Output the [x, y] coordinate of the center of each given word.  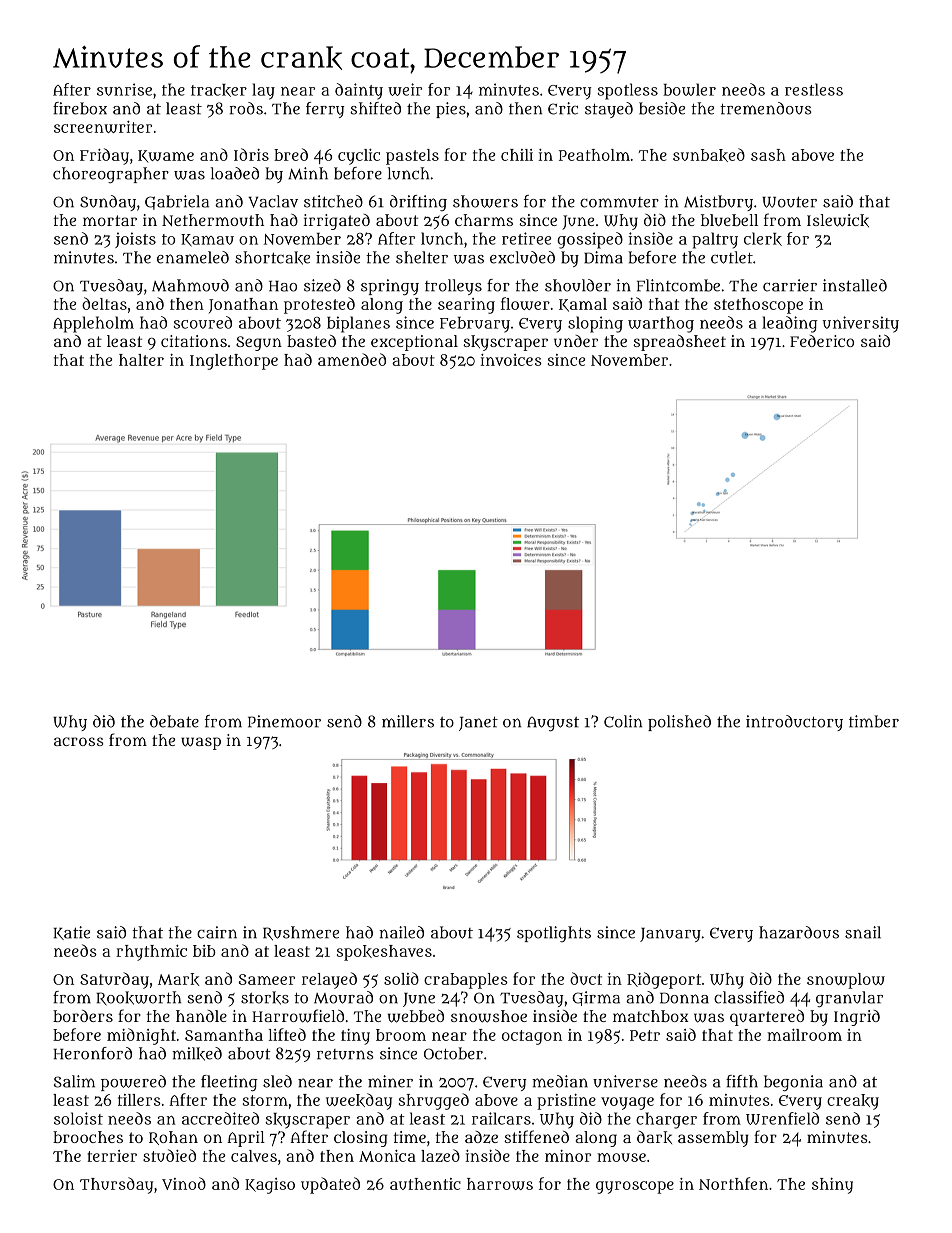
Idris [251, 154]
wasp [201, 743]
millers [408, 721]
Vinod [184, 1183]
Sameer [266, 979]
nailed [401, 932]
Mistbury [718, 203]
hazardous [799, 932]
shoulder [578, 285]
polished [679, 723]
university [861, 324]
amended [352, 359]
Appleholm [93, 324]
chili [517, 155]
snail [863, 932]
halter [141, 360]
